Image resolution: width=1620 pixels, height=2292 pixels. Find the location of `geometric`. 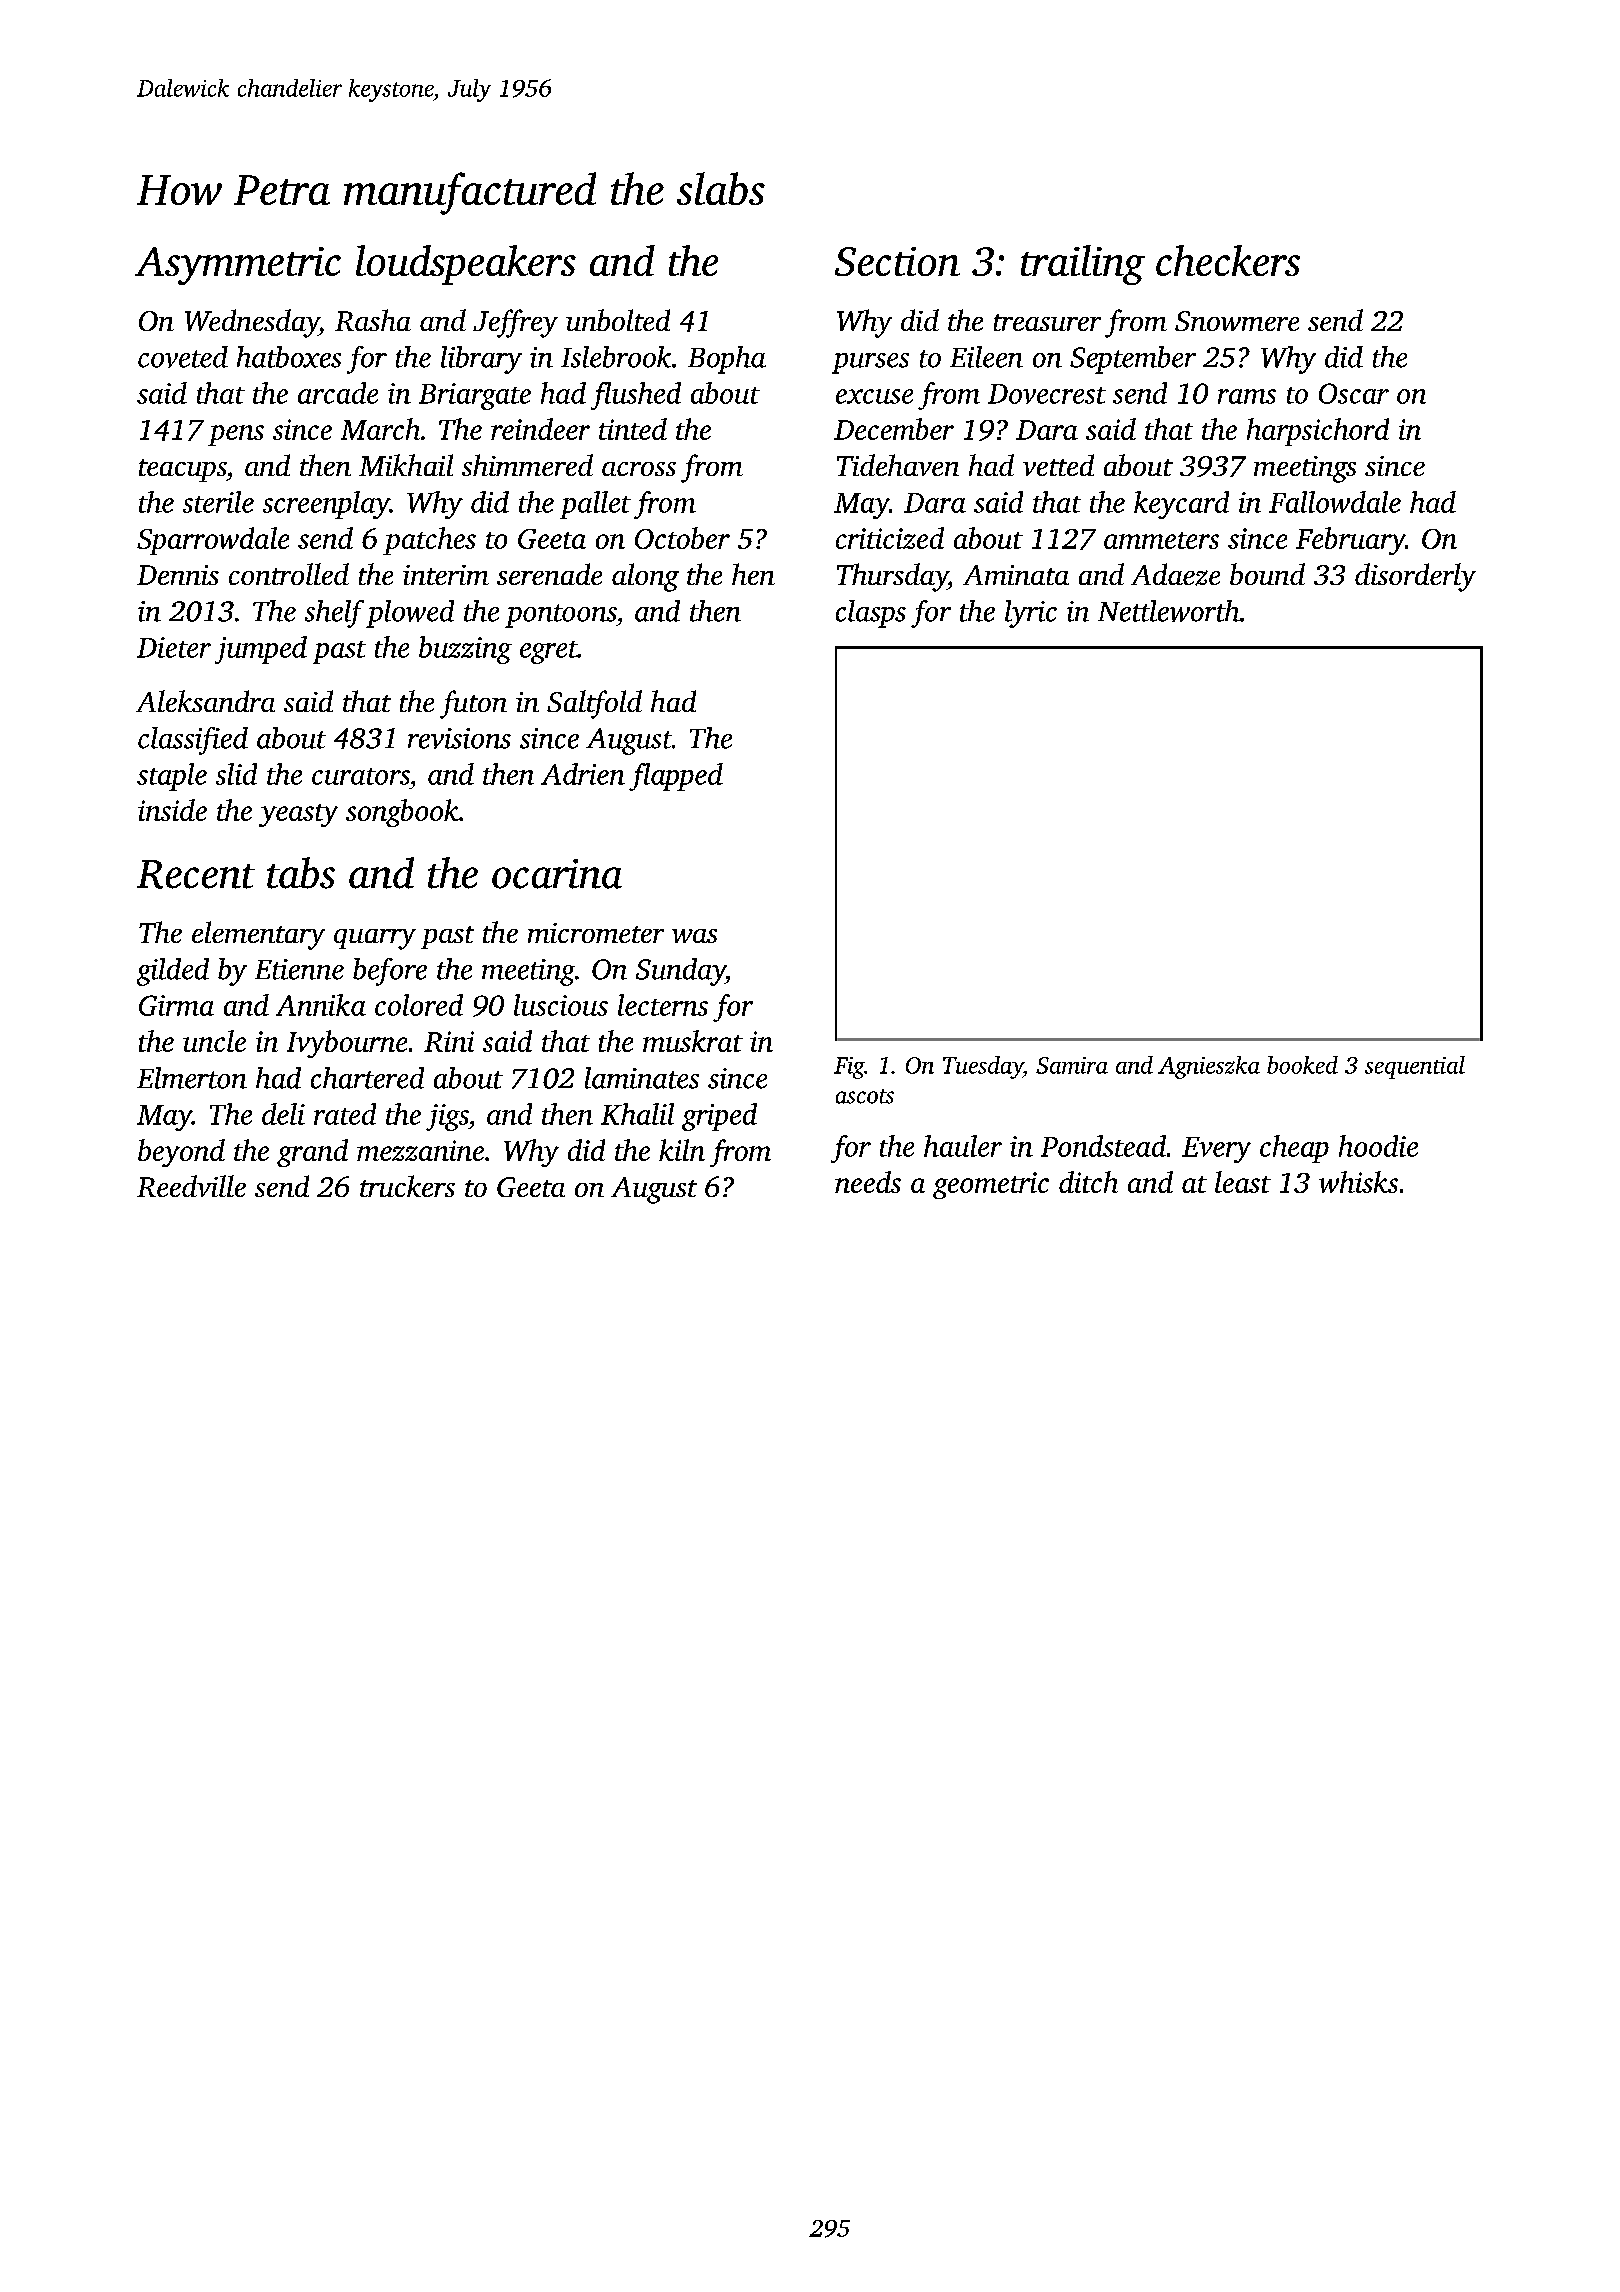

geometric is located at coordinates (991, 1185).
